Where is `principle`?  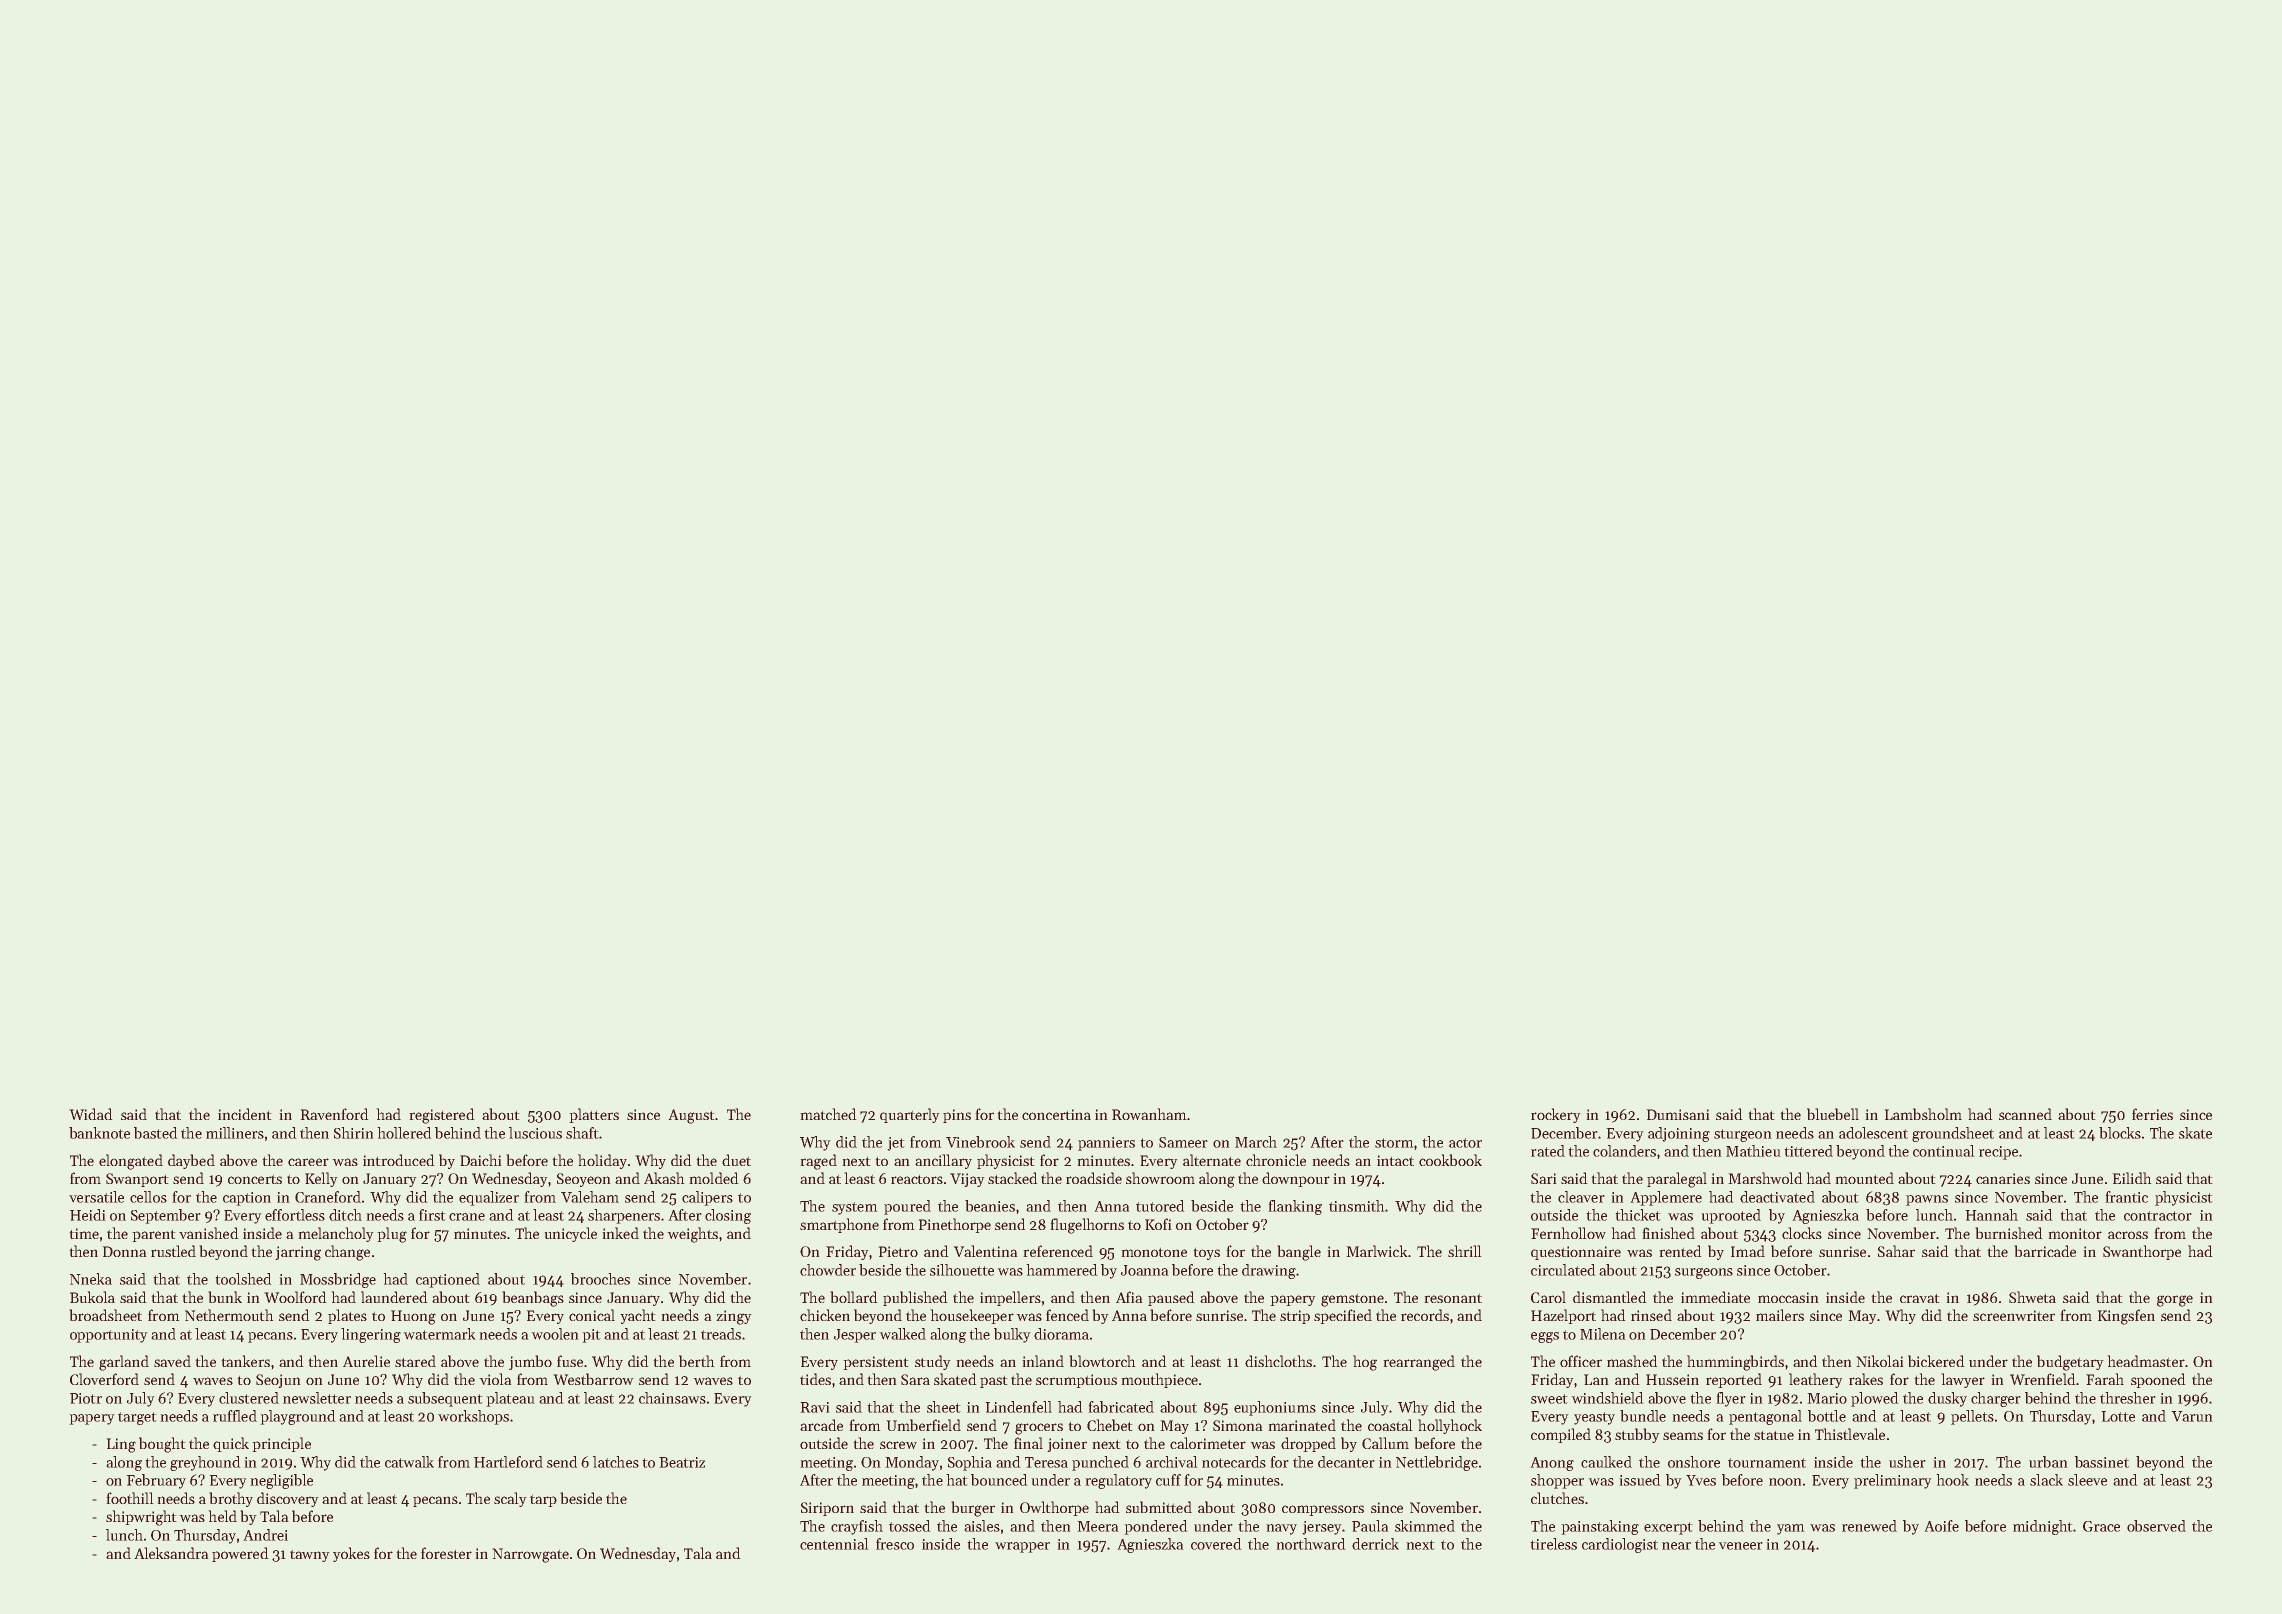
principle is located at coordinates (281, 1444).
